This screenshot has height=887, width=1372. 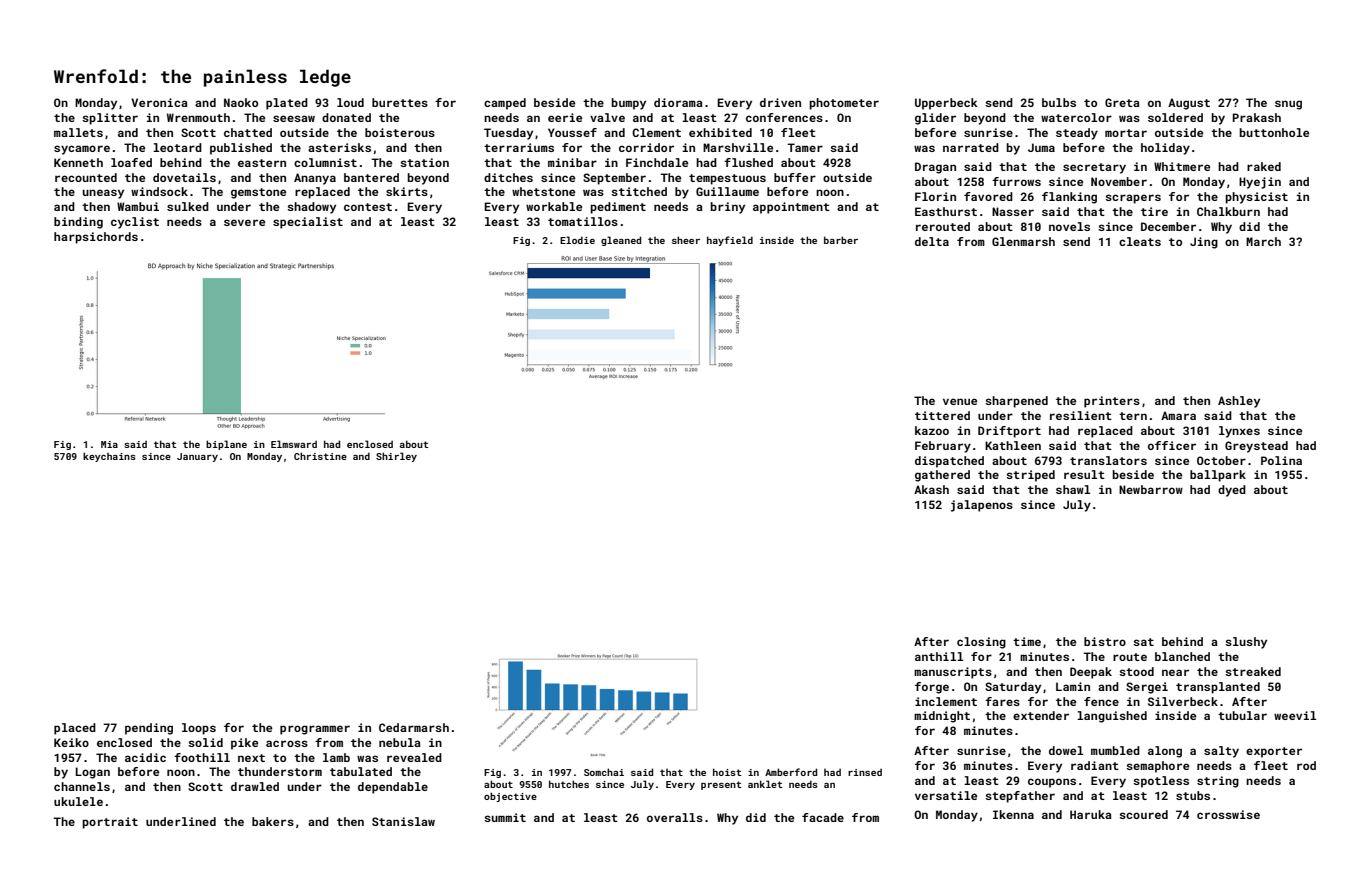 I want to click on Glenmarsh, so click(x=1023, y=241).
